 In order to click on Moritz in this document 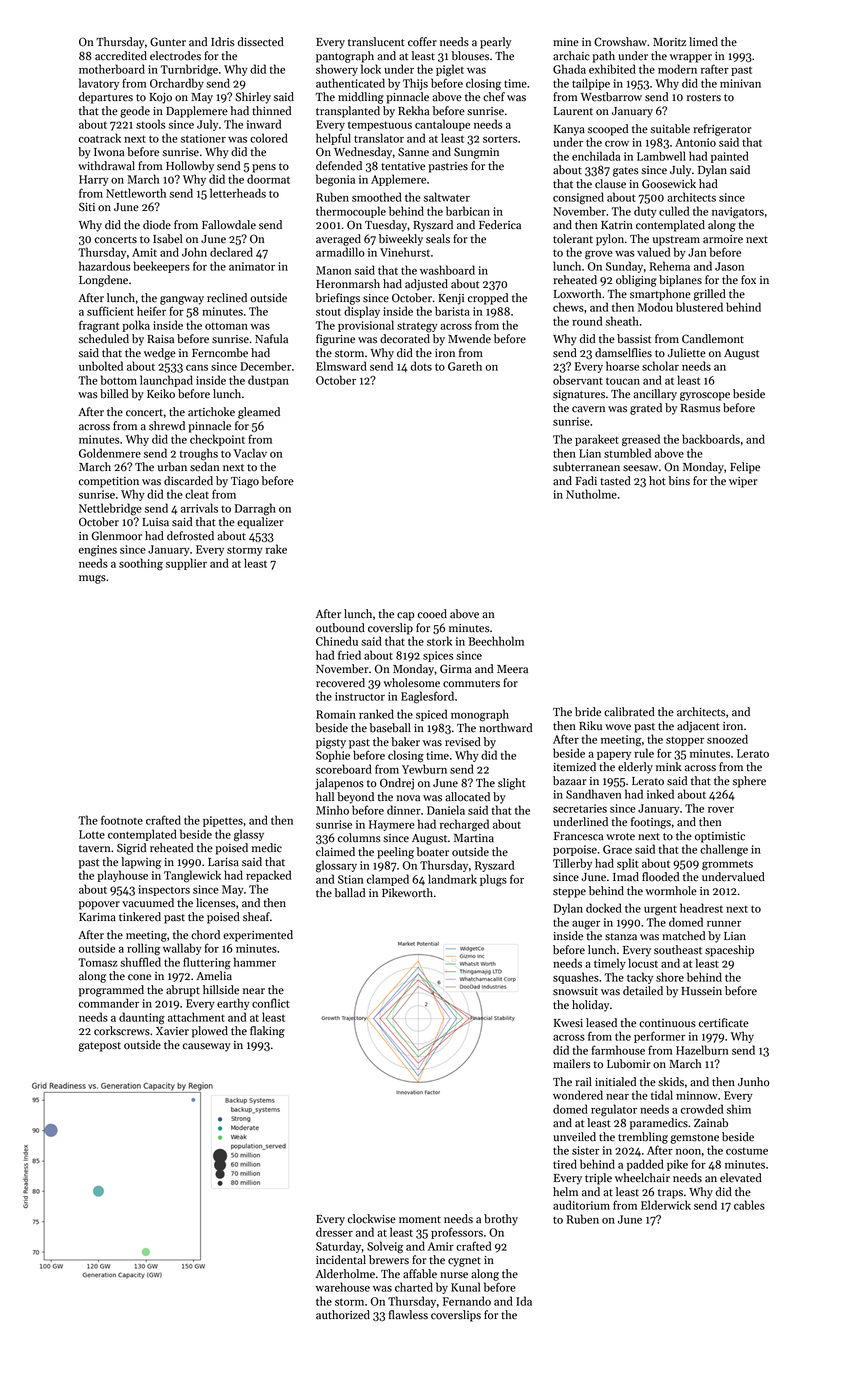, I will do `click(669, 42)`.
